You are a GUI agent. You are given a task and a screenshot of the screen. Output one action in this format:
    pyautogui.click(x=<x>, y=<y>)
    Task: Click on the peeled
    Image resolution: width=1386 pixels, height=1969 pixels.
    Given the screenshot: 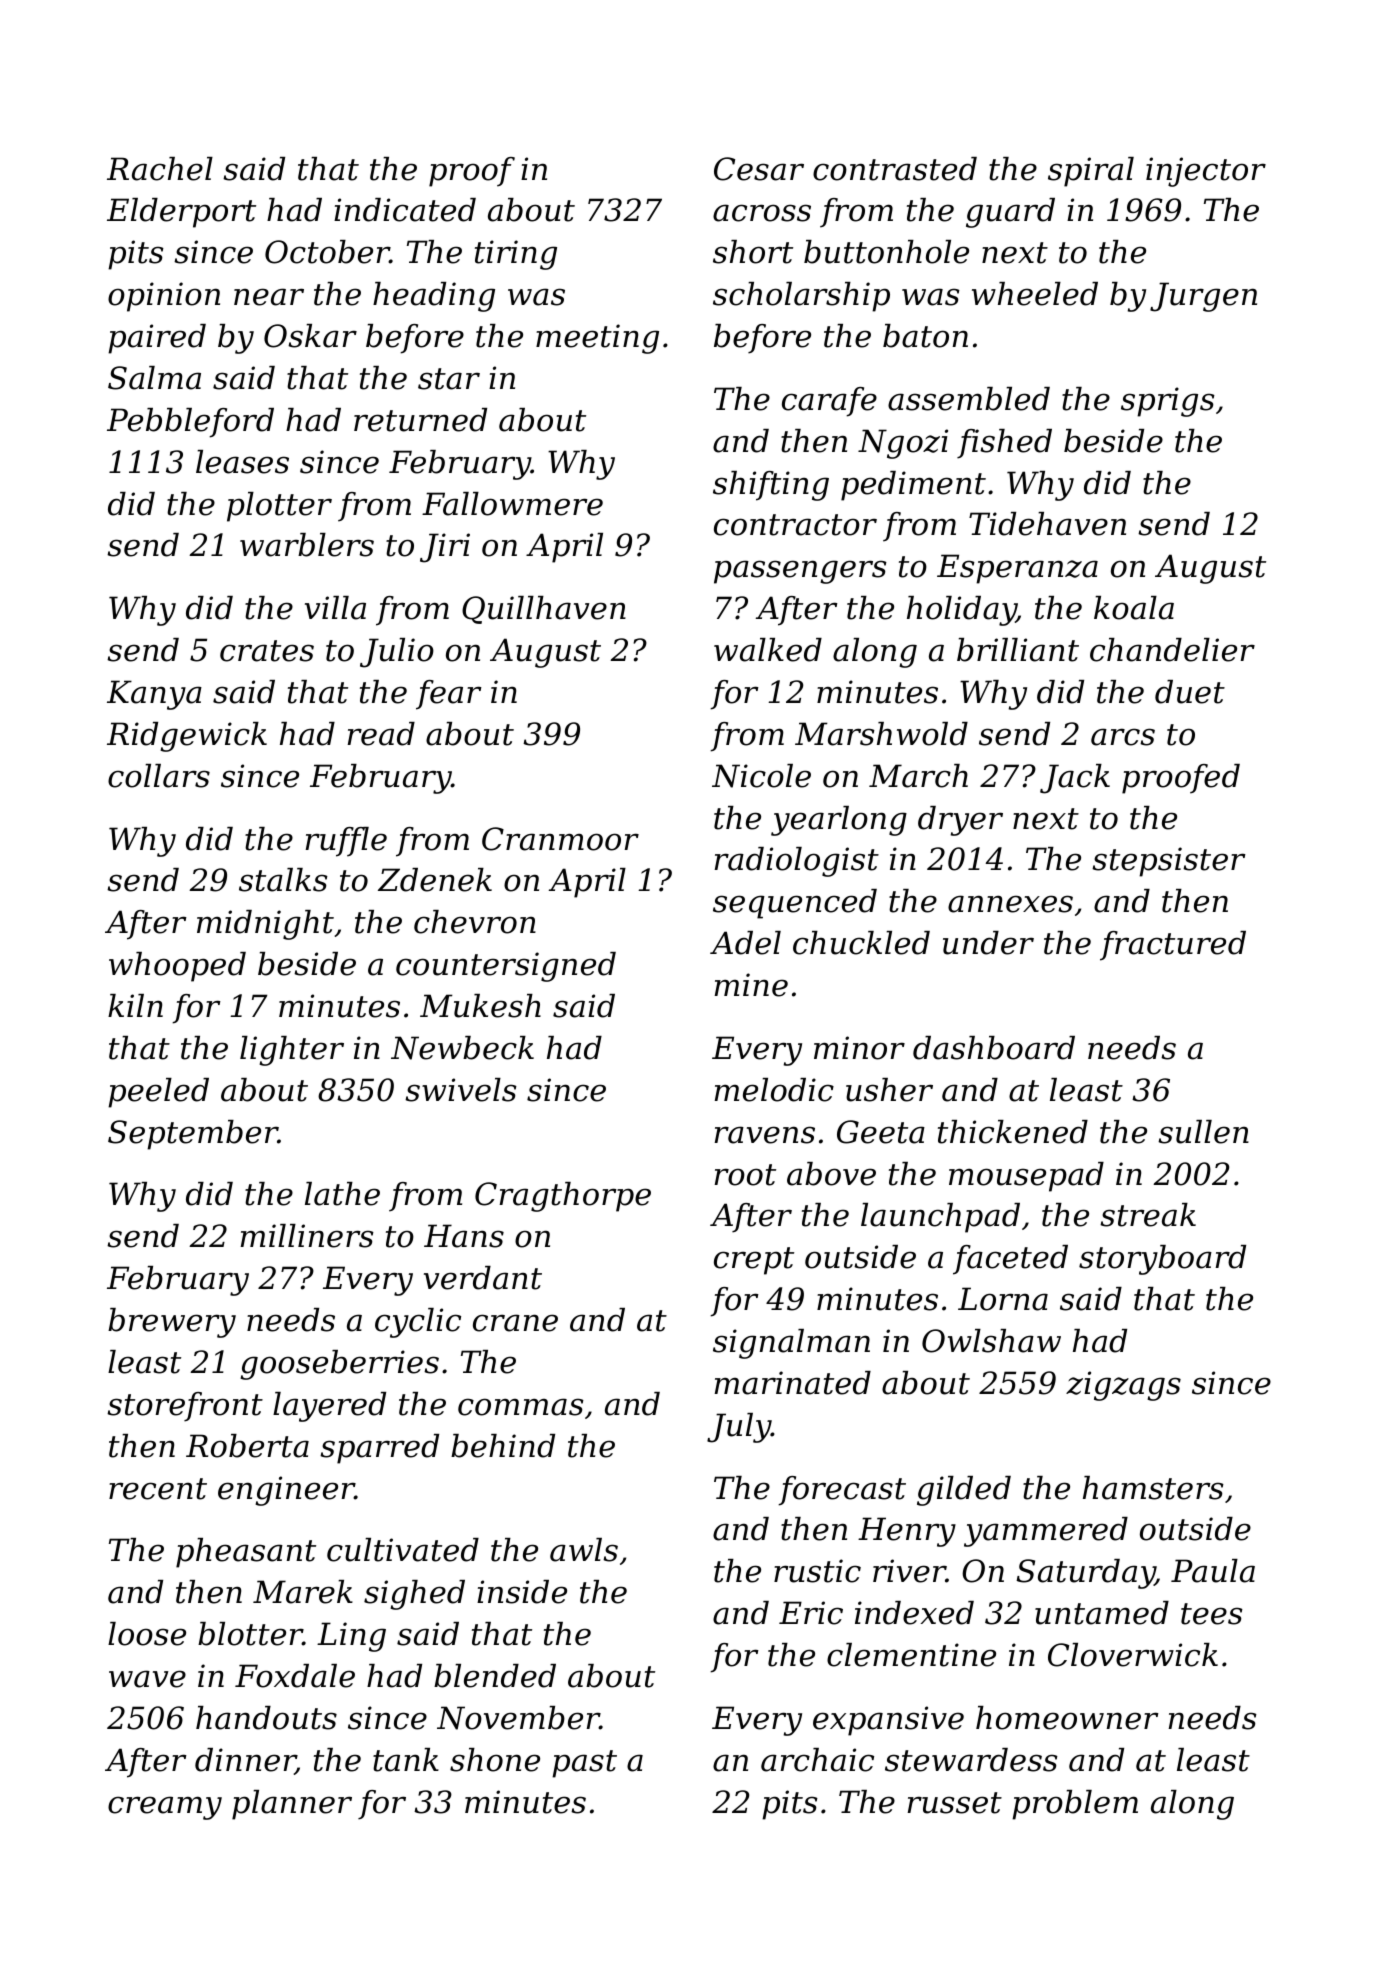 What is the action you would take?
    pyautogui.click(x=158, y=1093)
